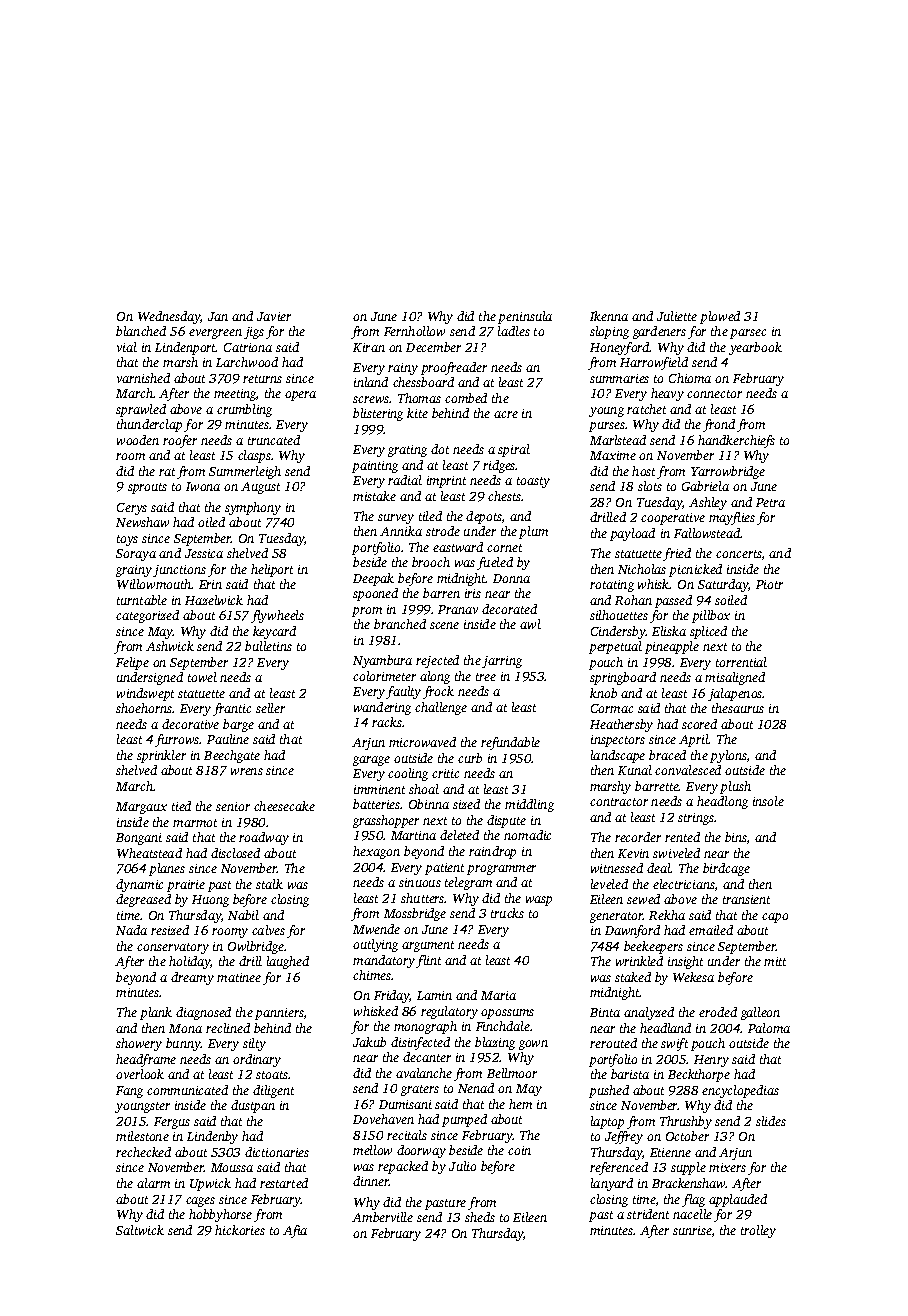 This document has width=908, height=1316. What do you see at coordinates (692, 1230) in the document?
I see `sunrise` at bounding box center [692, 1230].
